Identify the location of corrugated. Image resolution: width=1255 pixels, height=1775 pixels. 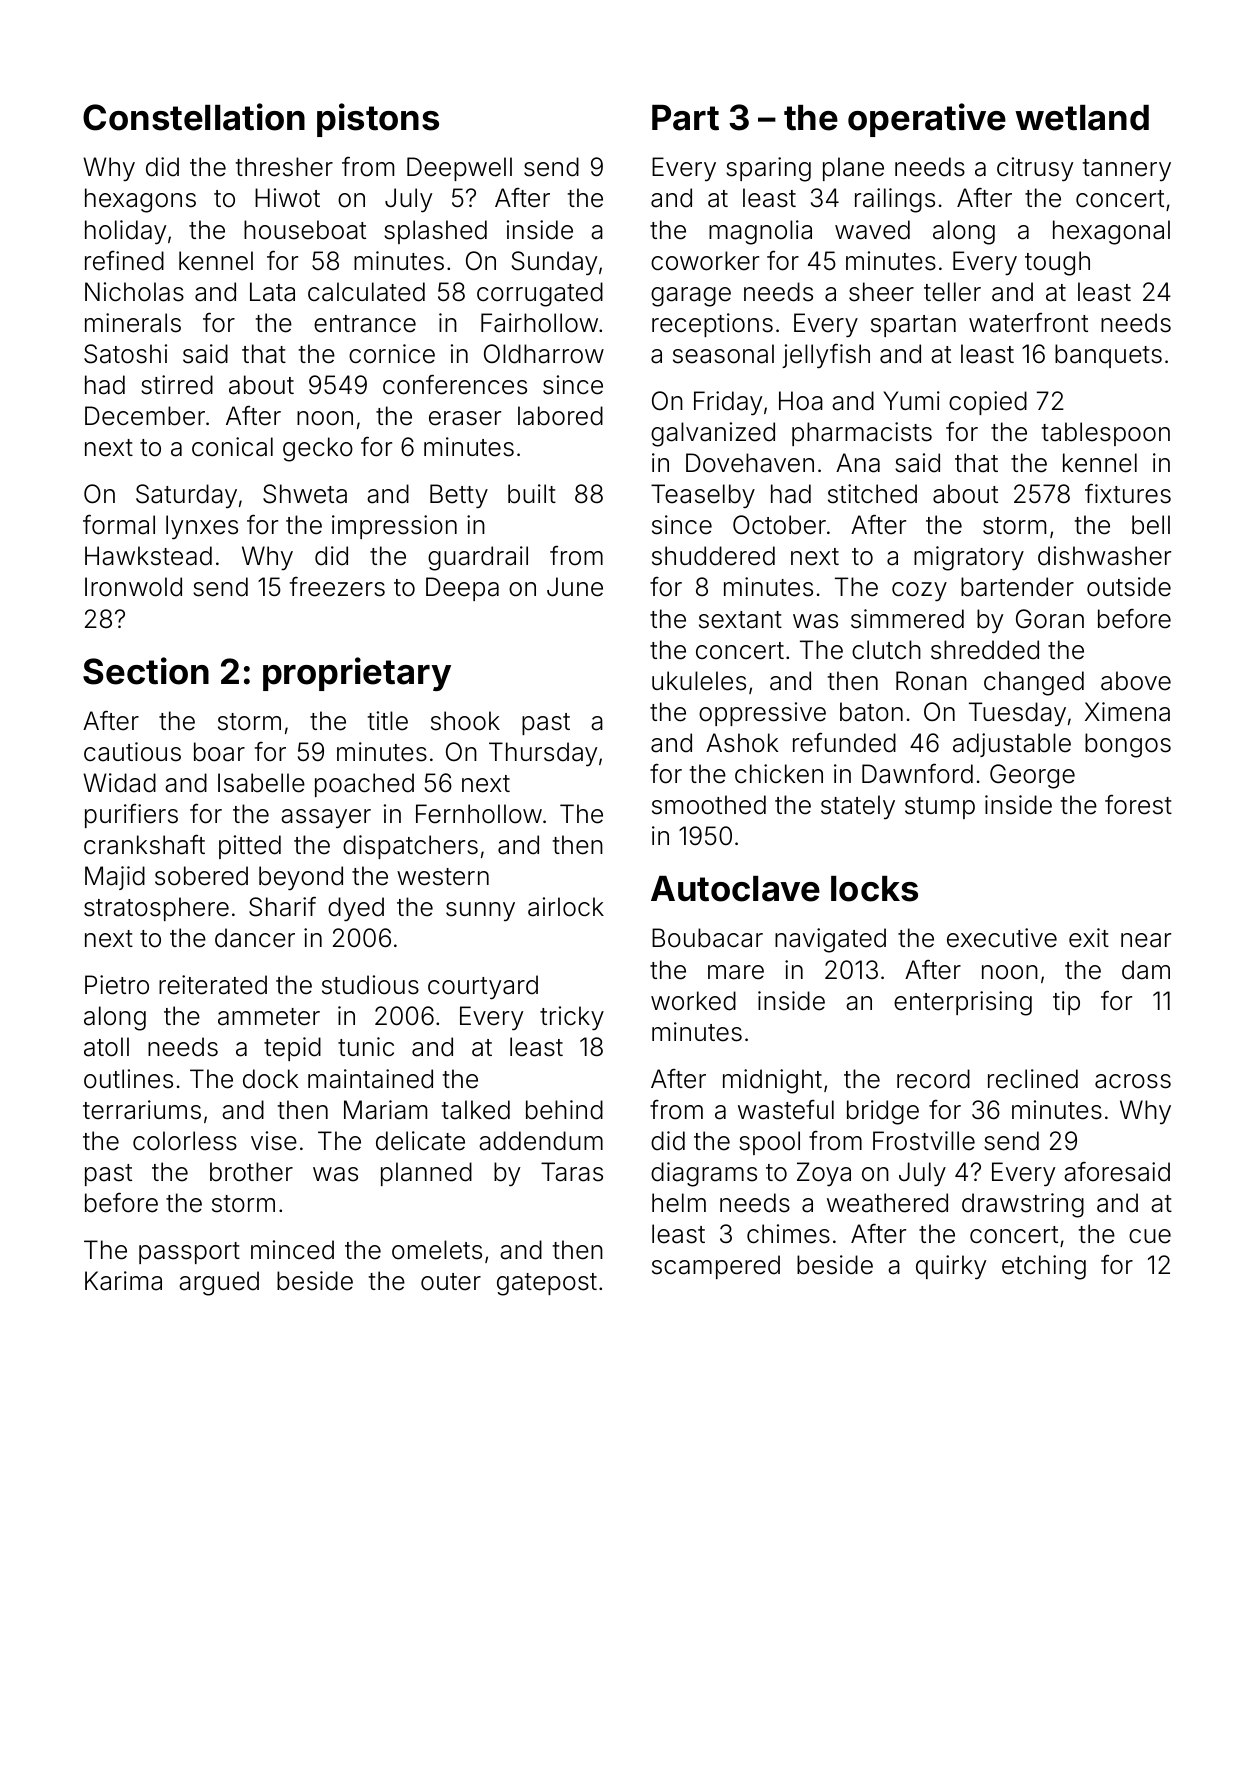
(540, 294).
